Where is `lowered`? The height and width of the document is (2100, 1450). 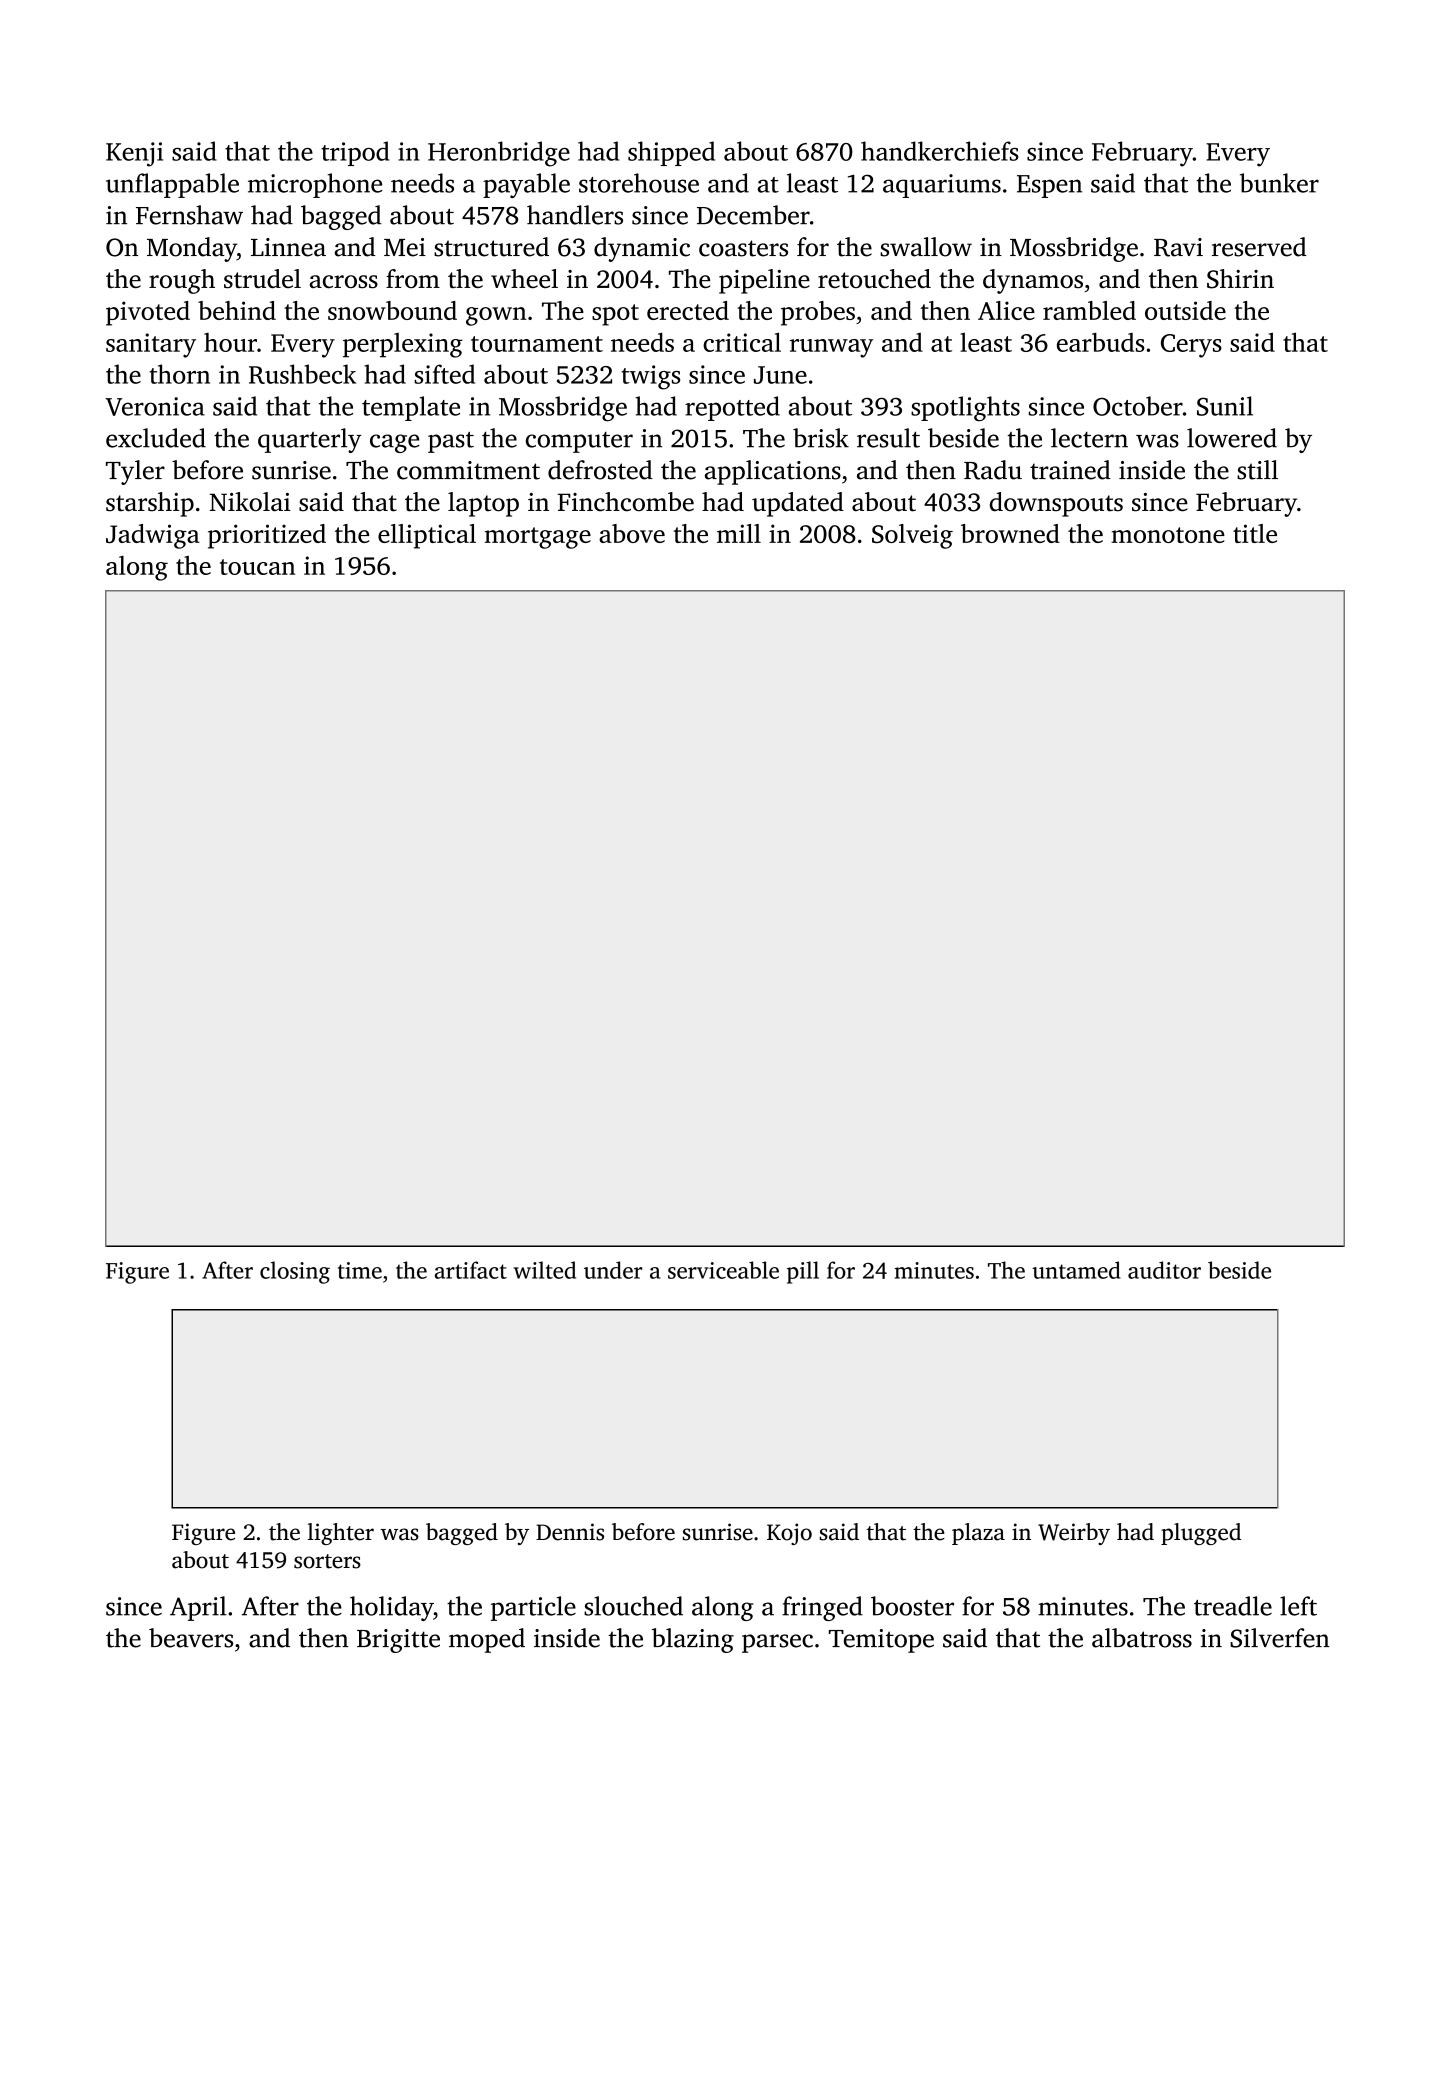 lowered is located at coordinates (1232, 438).
